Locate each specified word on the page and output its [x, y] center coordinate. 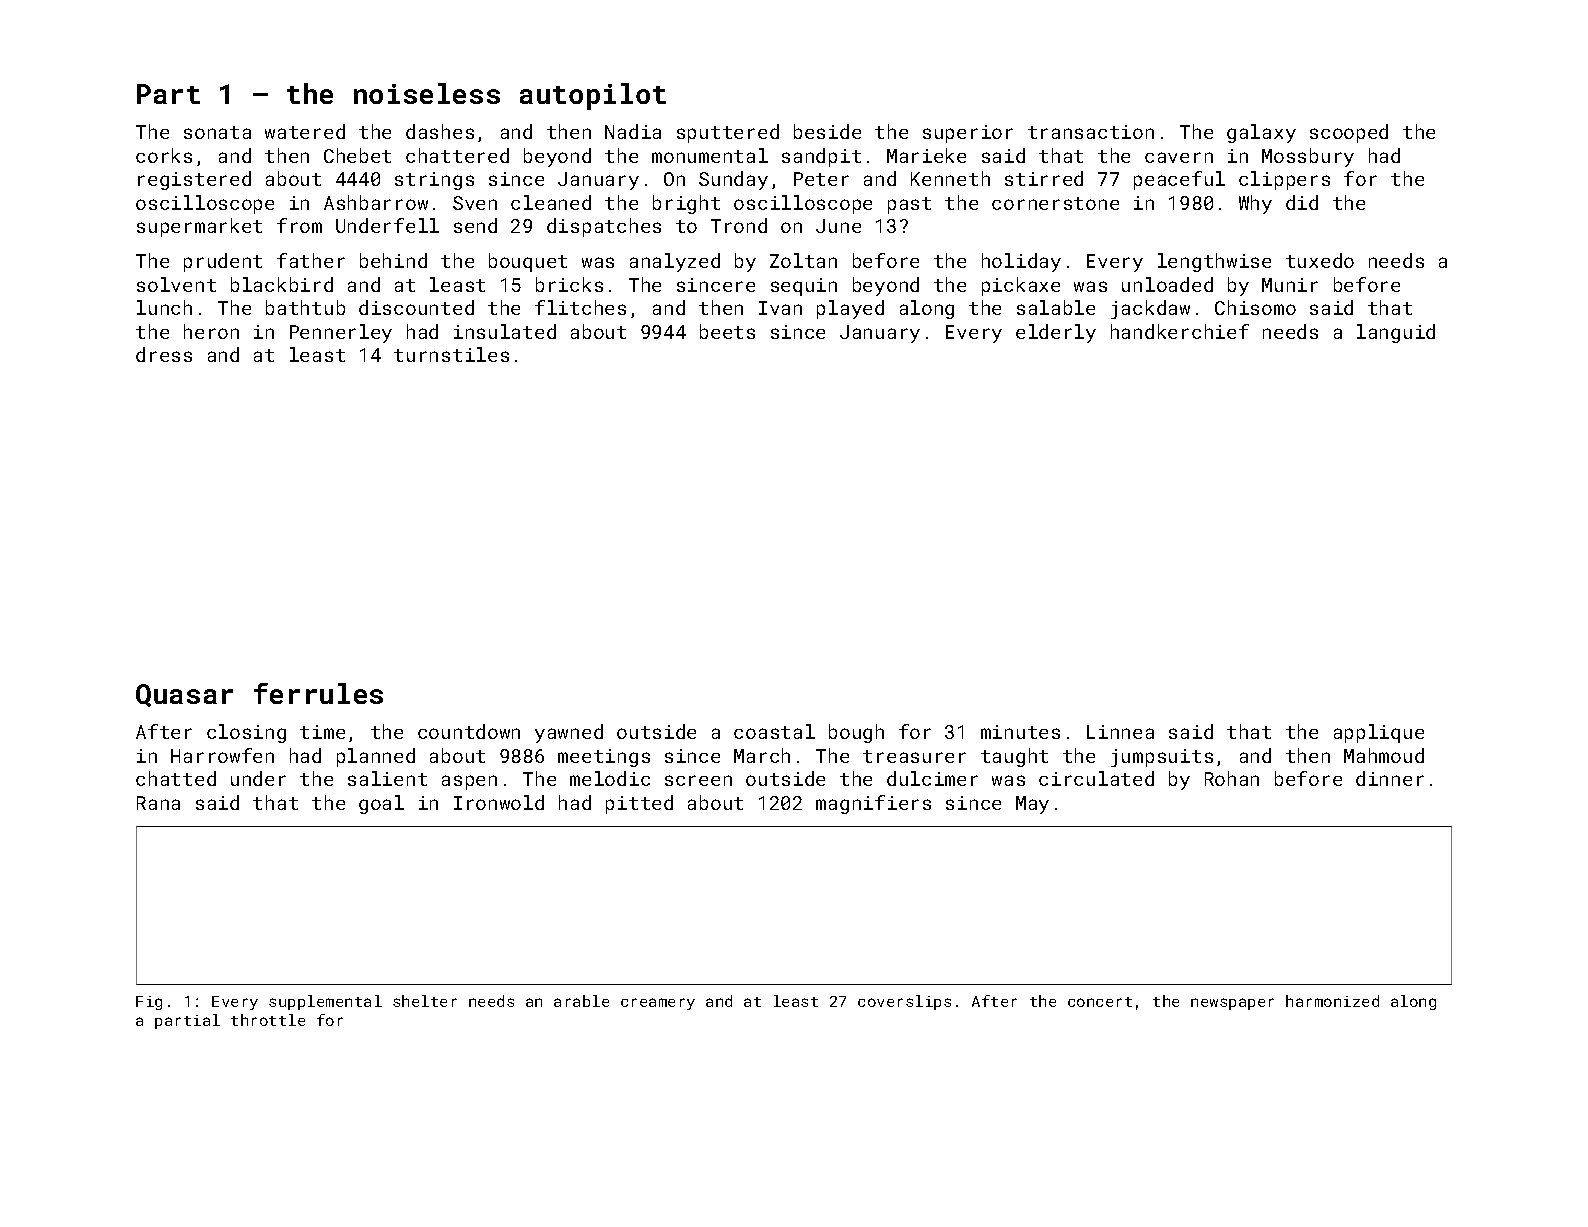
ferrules [318, 693]
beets [727, 331]
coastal [774, 731]
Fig [149, 1003]
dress [164, 354]
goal [381, 804]
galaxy [1261, 133]
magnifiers [873, 804]
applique [1379, 733]
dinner [1390, 778]
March [762, 755]
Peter [821, 179]
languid [1396, 333]
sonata [217, 132]
